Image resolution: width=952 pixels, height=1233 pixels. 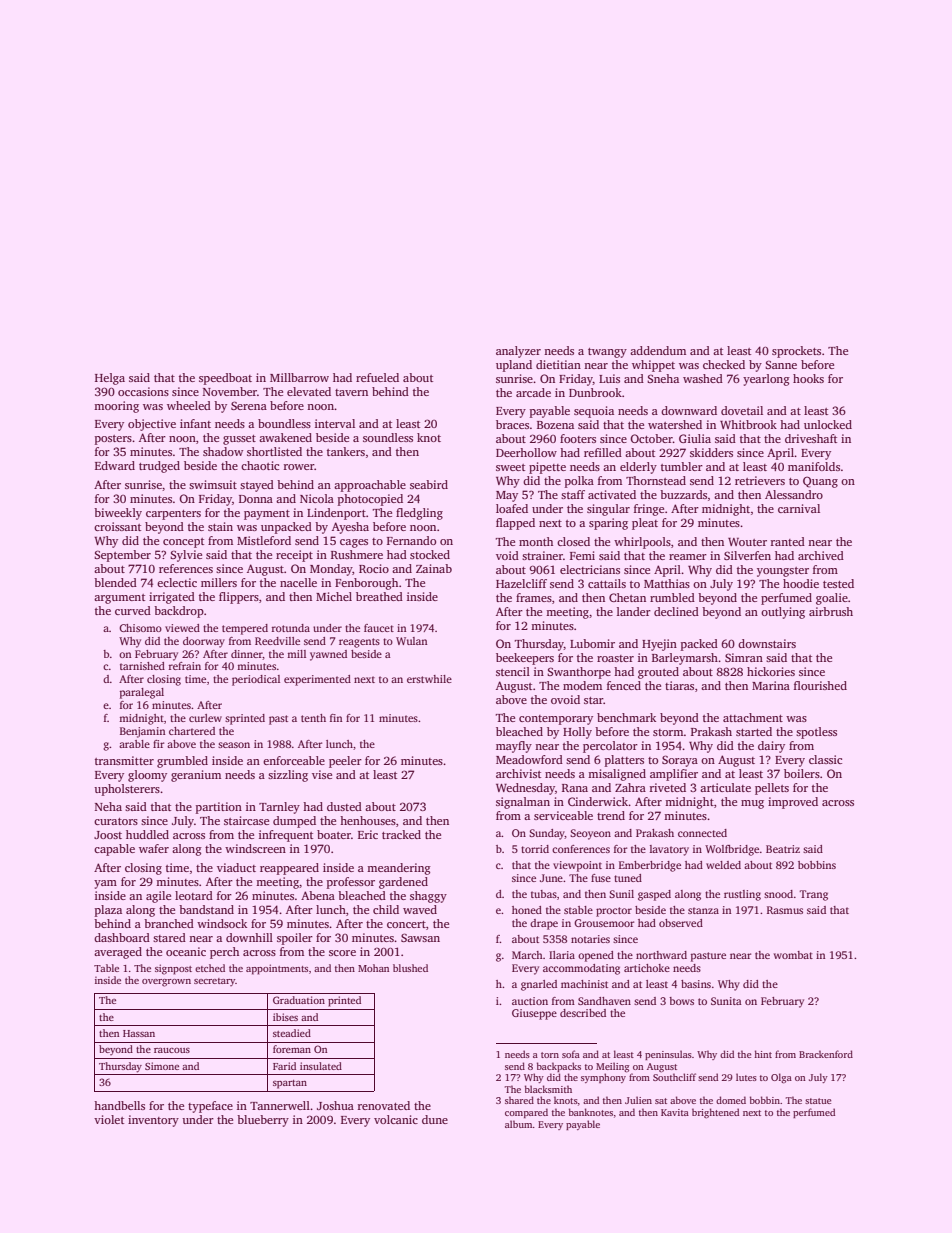 I want to click on sequoia, so click(x=594, y=412).
